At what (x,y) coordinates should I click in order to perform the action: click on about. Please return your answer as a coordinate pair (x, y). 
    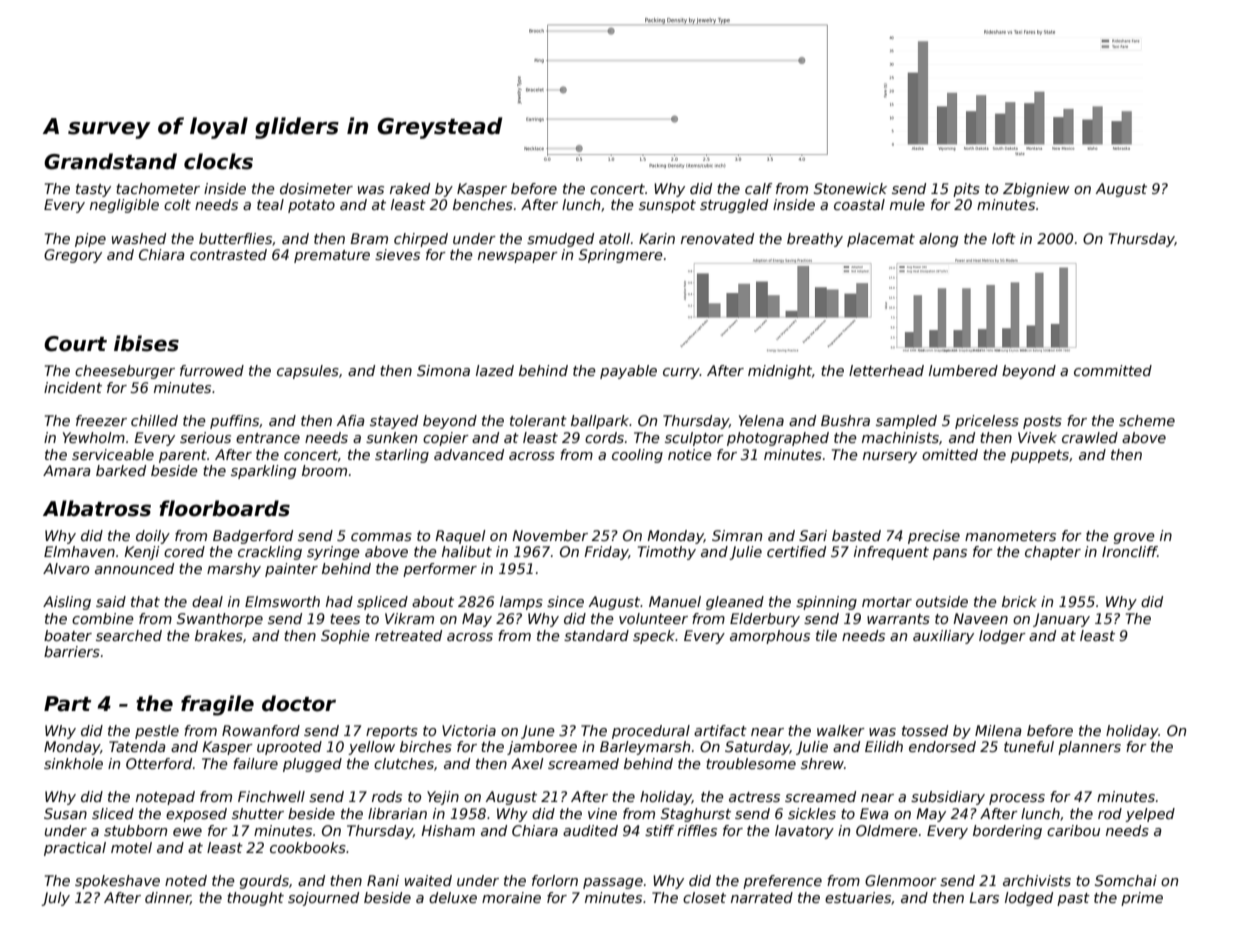
    Looking at the image, I should click on (433, 601).
